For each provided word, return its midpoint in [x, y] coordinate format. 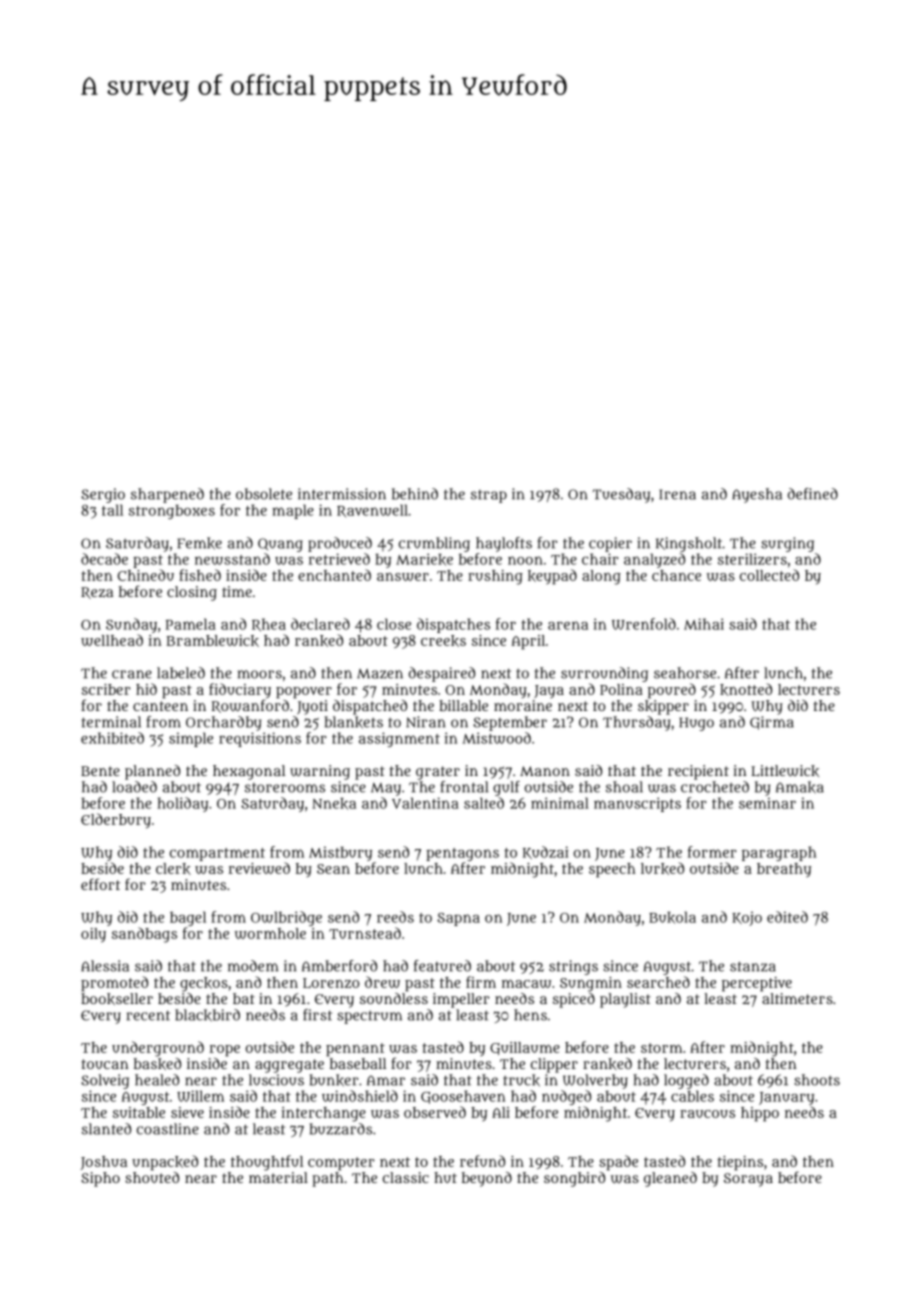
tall [112, 510]
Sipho [100, 1179]
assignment [399, 739]
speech [612, 870]
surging [787, 544]
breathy [784, 870]
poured [672, 691]
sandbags [144, 935]
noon [525, 560]
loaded [134, 787]
